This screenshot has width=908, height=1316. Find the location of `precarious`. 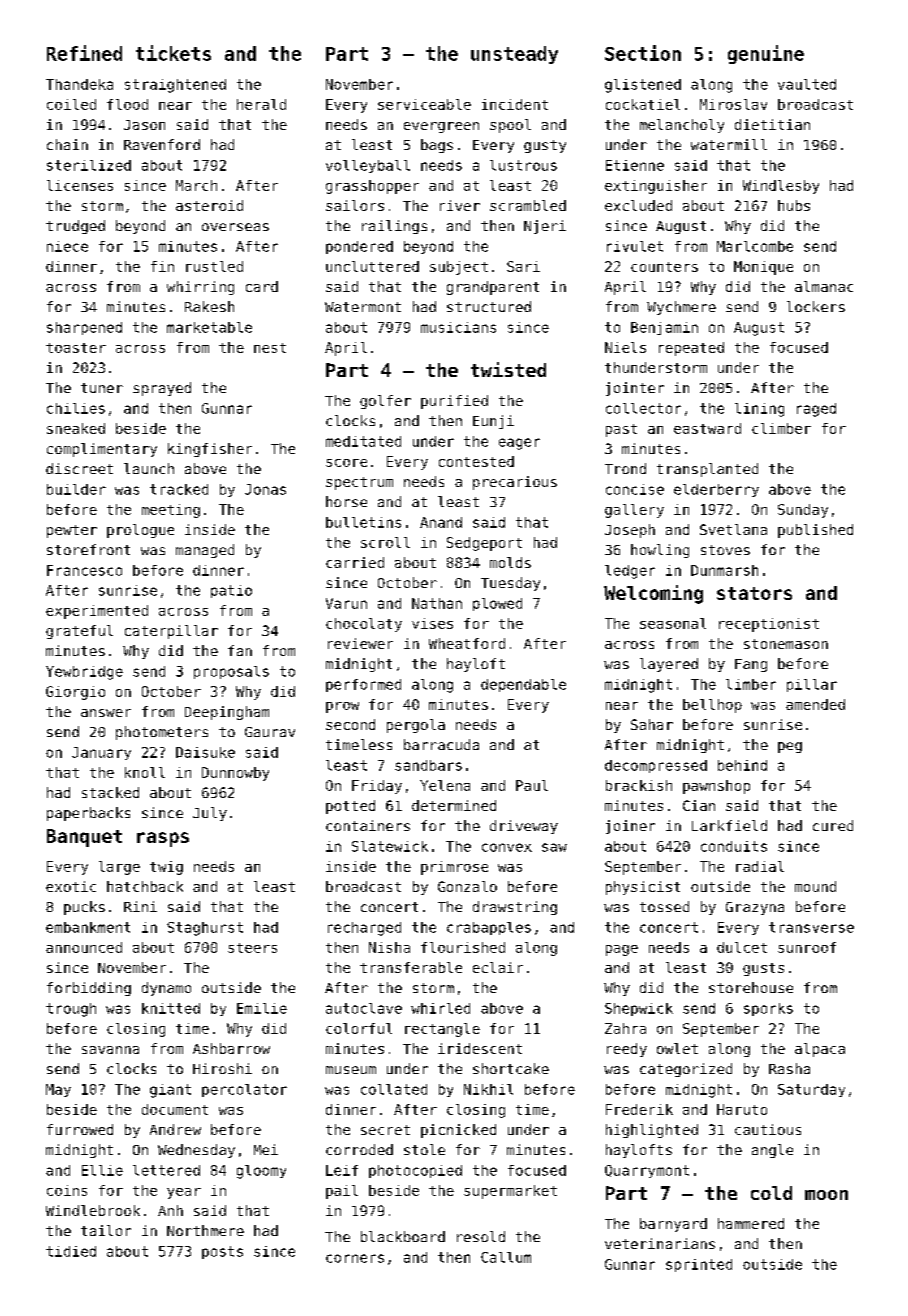

precarious is located at coordinates (515, 483).
